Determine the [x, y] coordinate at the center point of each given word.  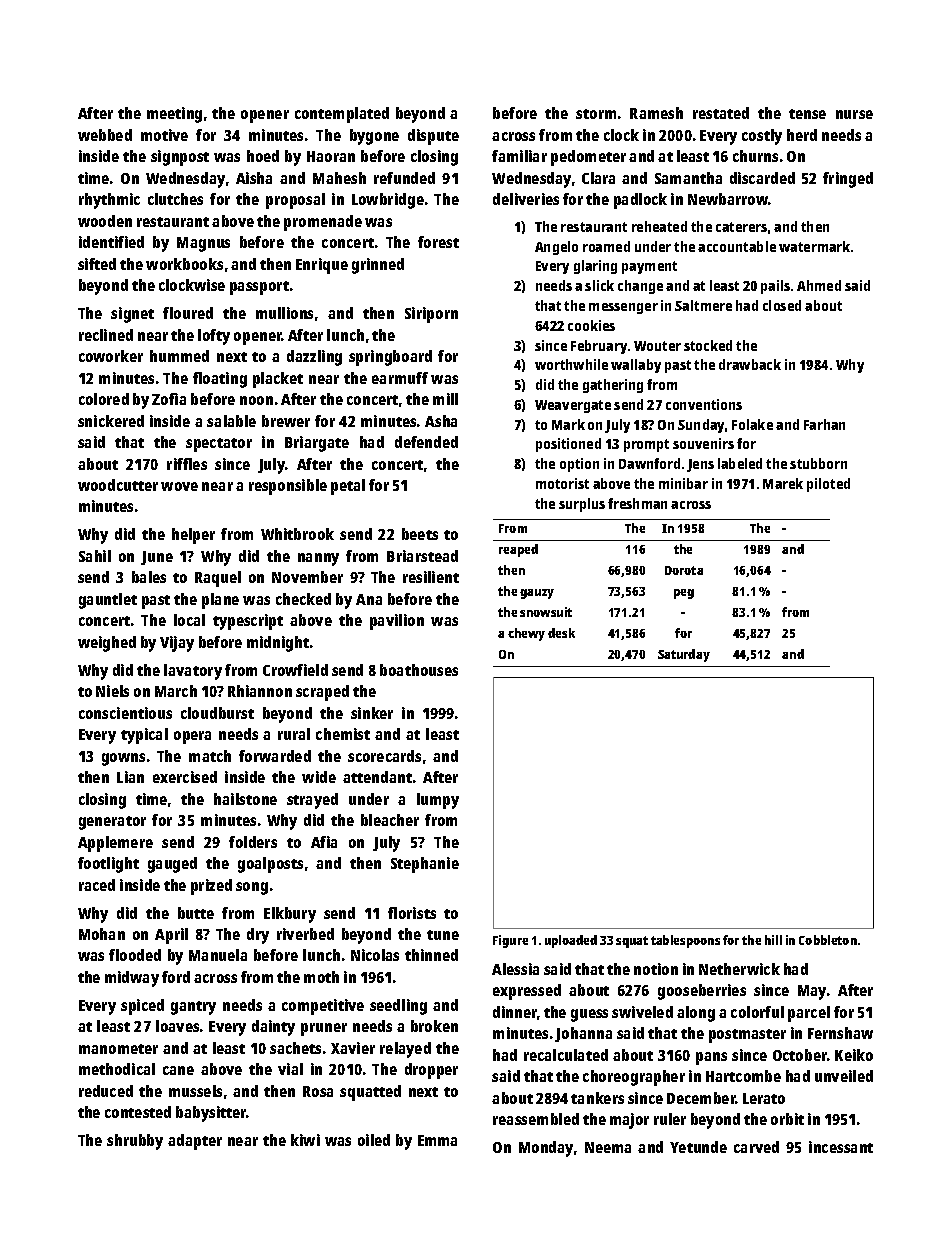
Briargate [317, 444]
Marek [783, 483]
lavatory [193, 672]
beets [420, 534]
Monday [546, 1149]
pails [775, 287]
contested [138, 1112]
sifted [97, 264]
